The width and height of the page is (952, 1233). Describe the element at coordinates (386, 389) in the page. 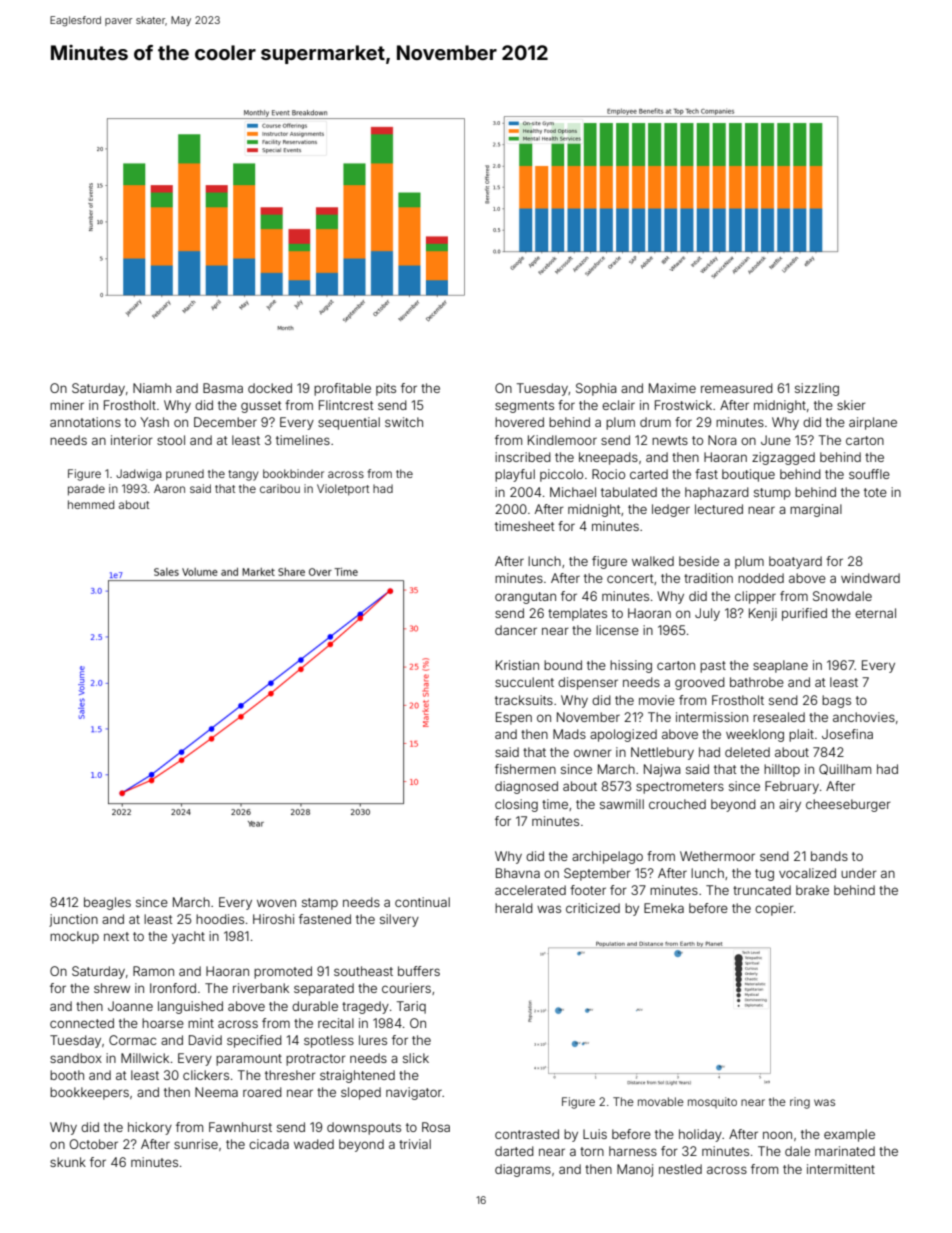

I see `pits` at that location.
